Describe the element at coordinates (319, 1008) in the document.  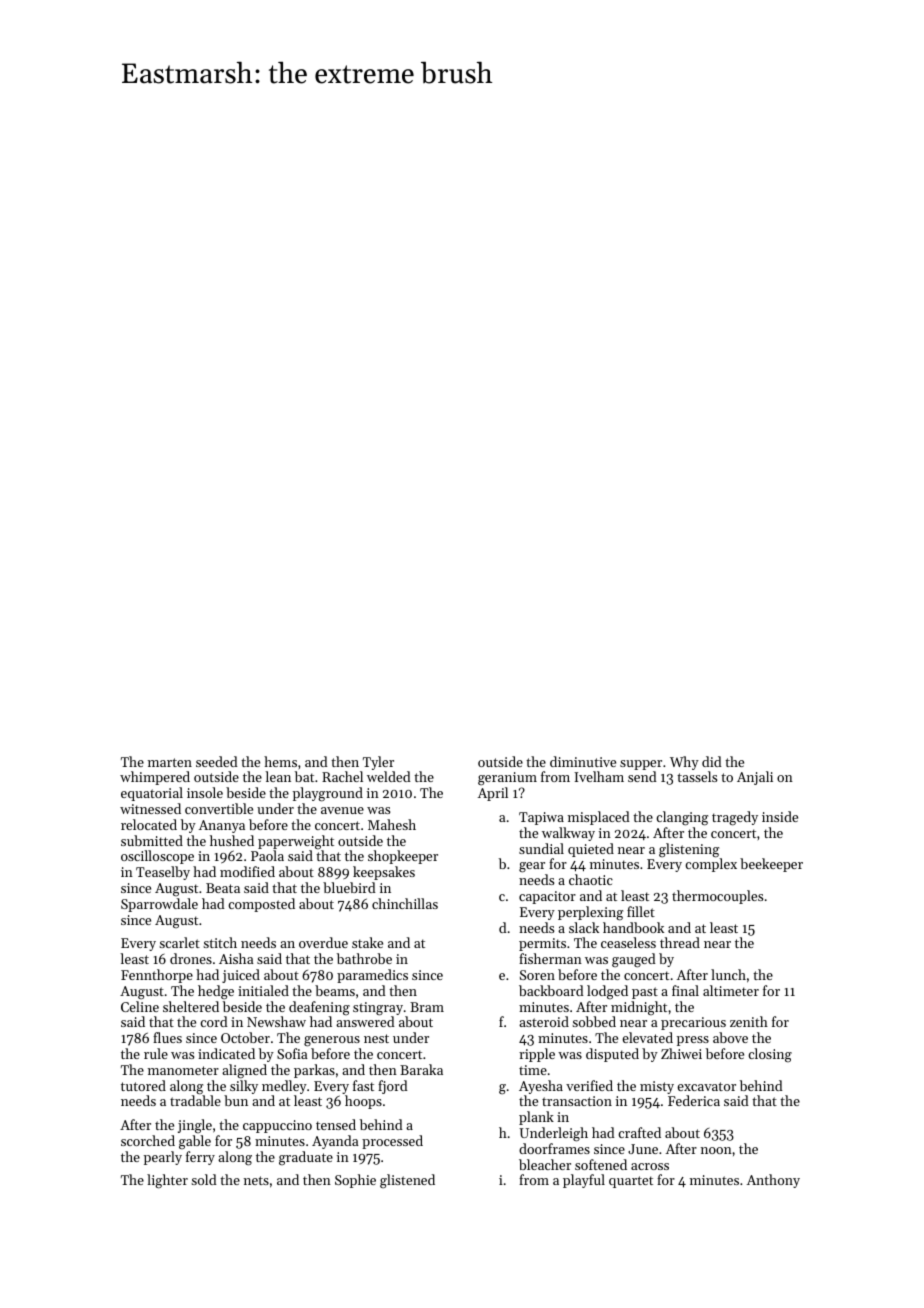
I see `deafening` at that location.
